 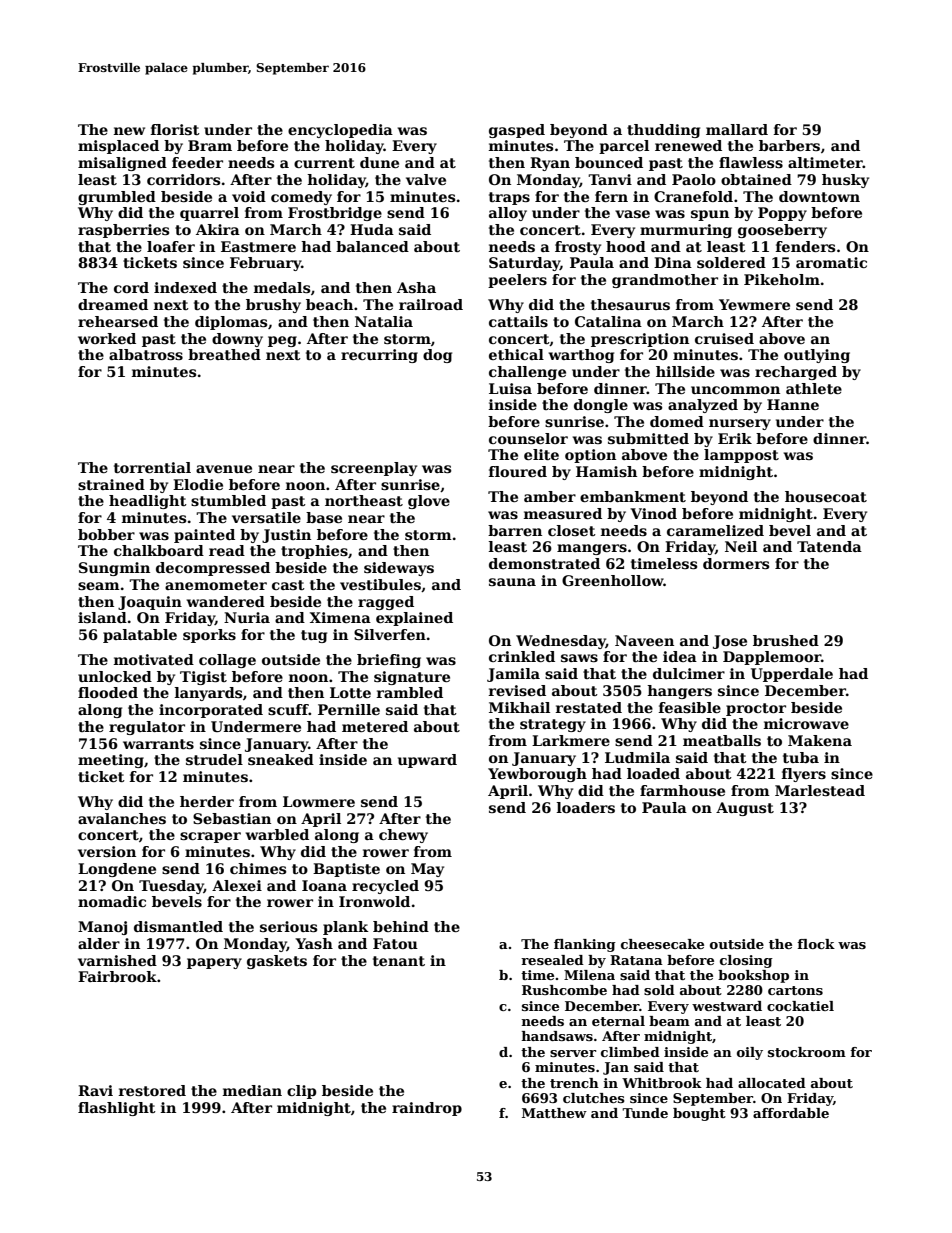 I want to click on Whitbrook, so click(x=662, y=1083).
